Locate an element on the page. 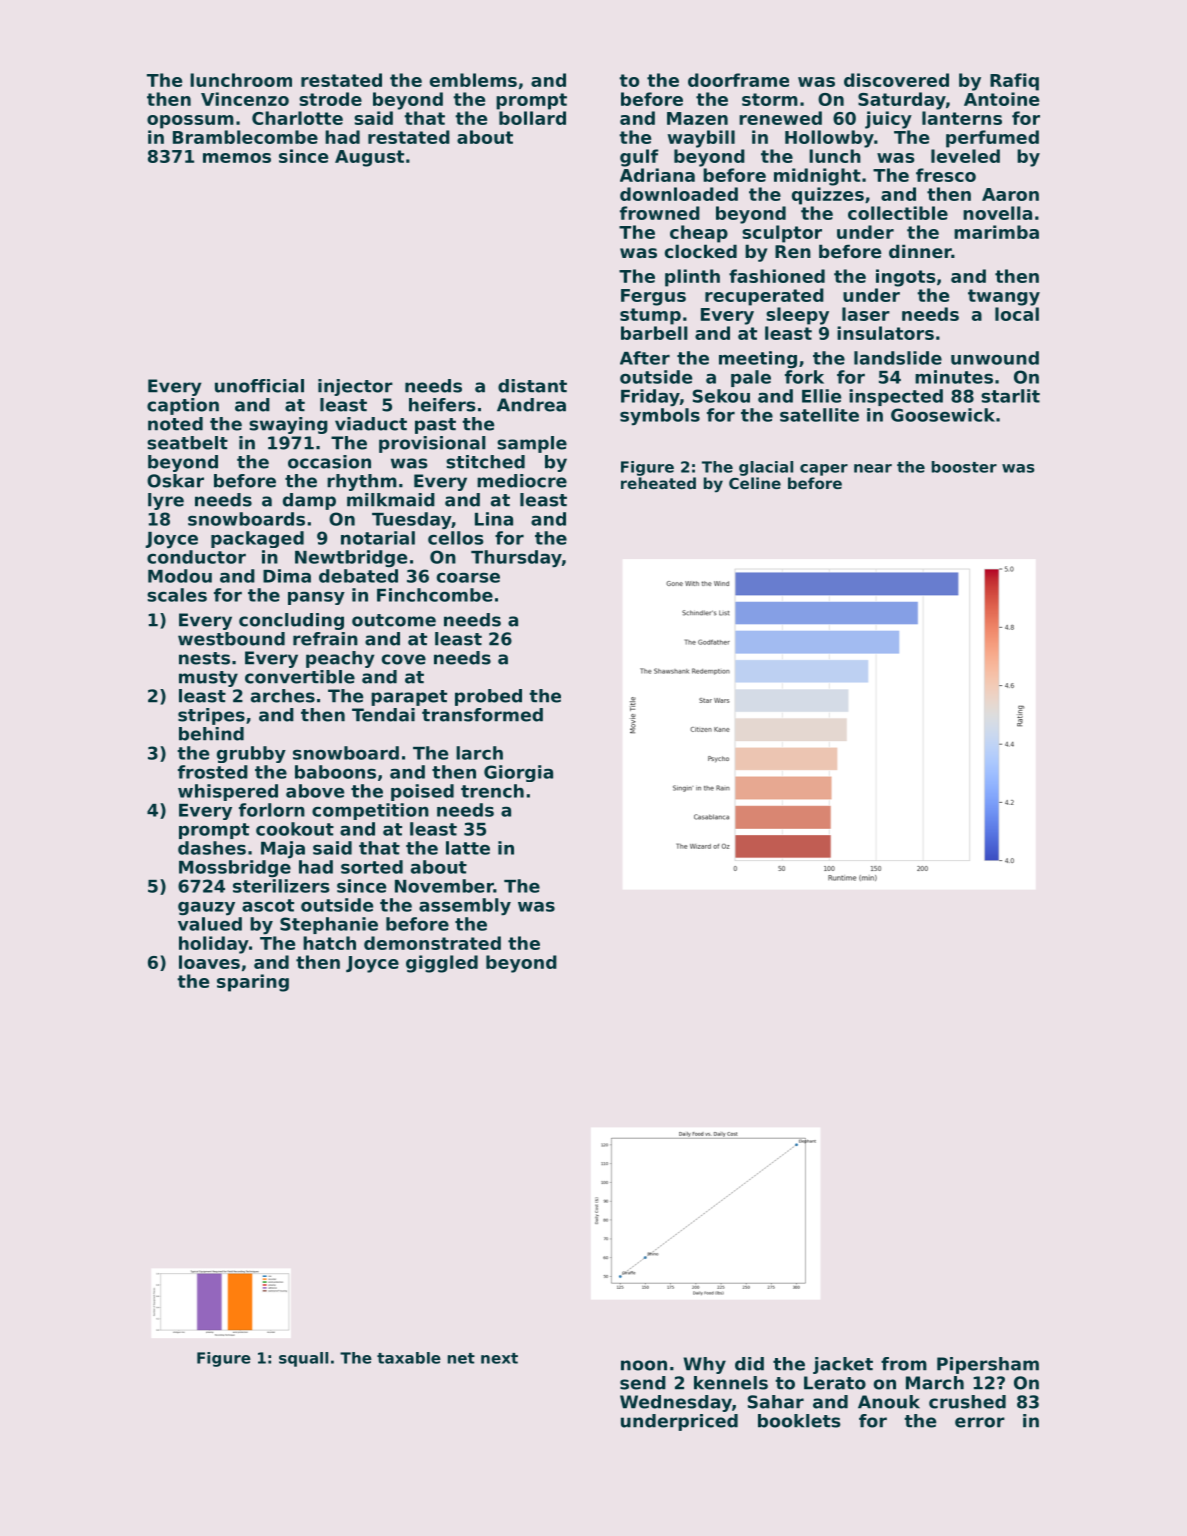 The width and height of the image is (1187, 1536). dashes is located at coordinates (212, 848).
